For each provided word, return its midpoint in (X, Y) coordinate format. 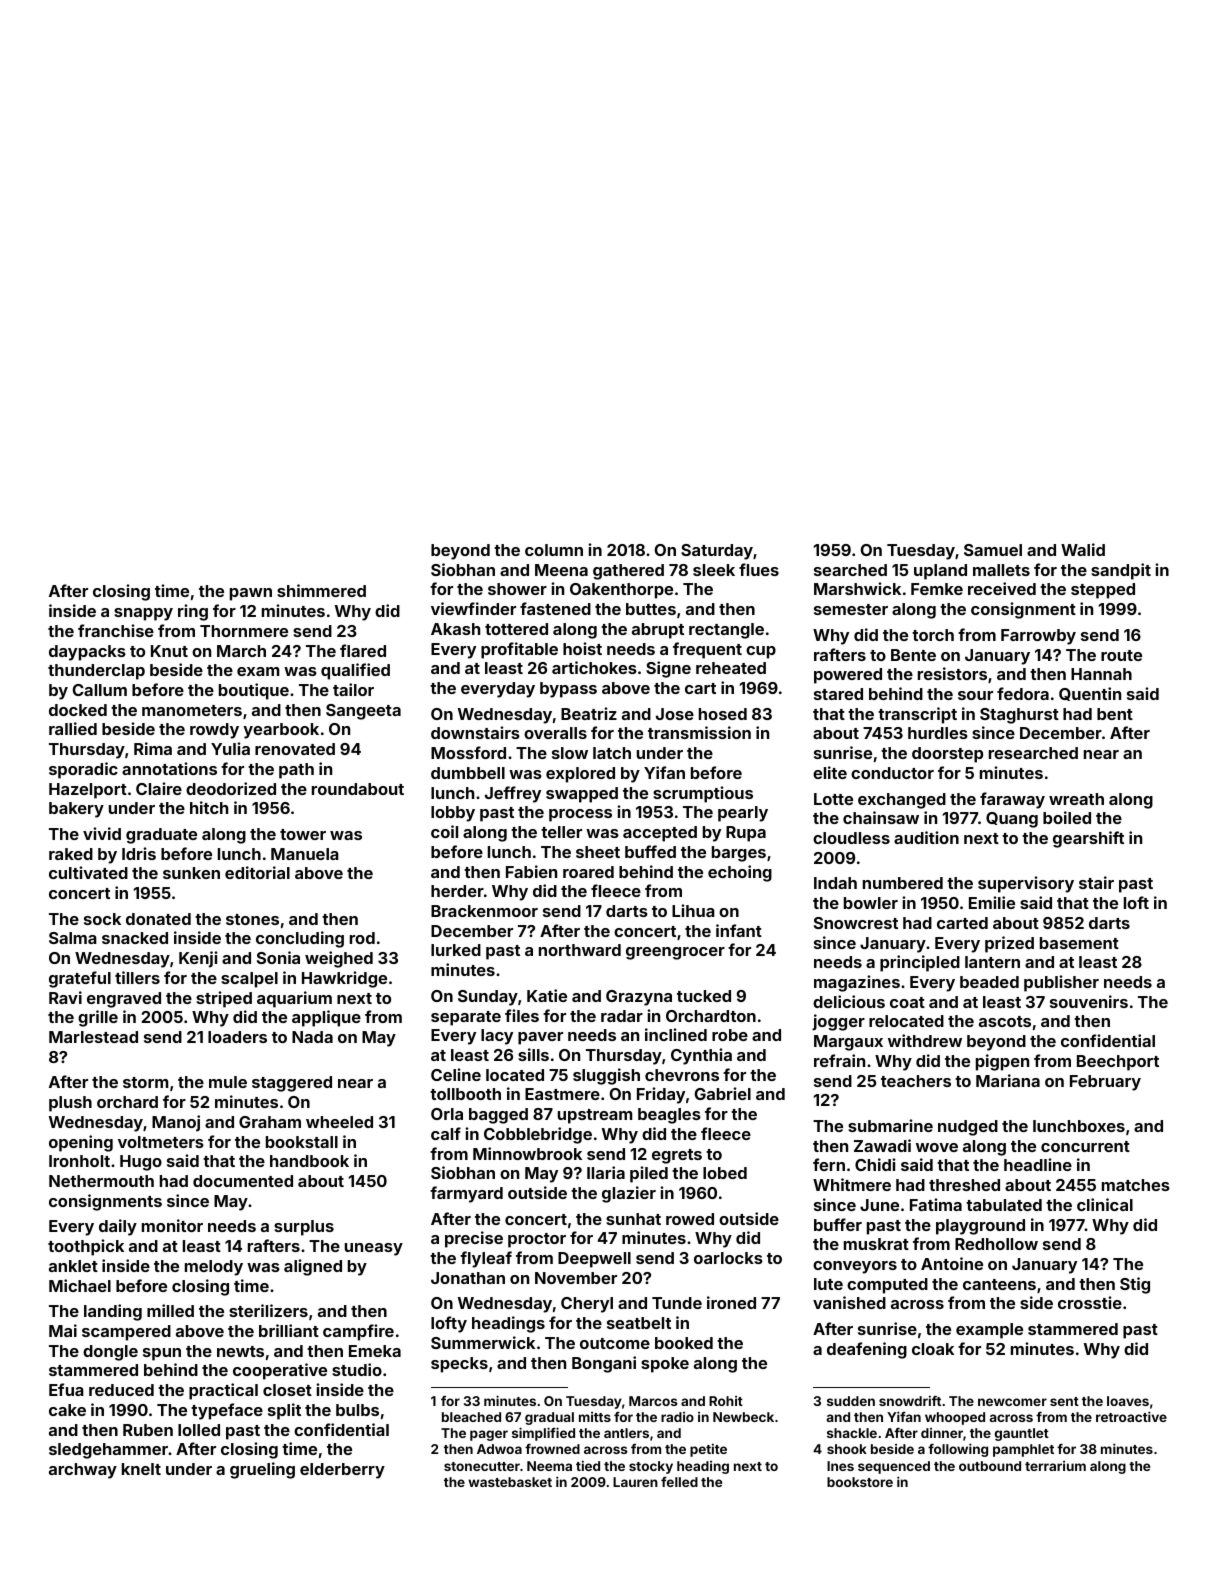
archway (83, 1471)
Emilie (992, 902)
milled (170, 1310)
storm (145, 1082)
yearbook (281, 731)
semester (851, 609)
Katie (547, 995)
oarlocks (728, 1258)
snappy (143, 614)
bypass (568, 690)
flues (759, 569)
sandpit (1121, 571)
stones (252, 919)
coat (907, 1002)
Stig (1135, 1285)
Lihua (693, 910)
